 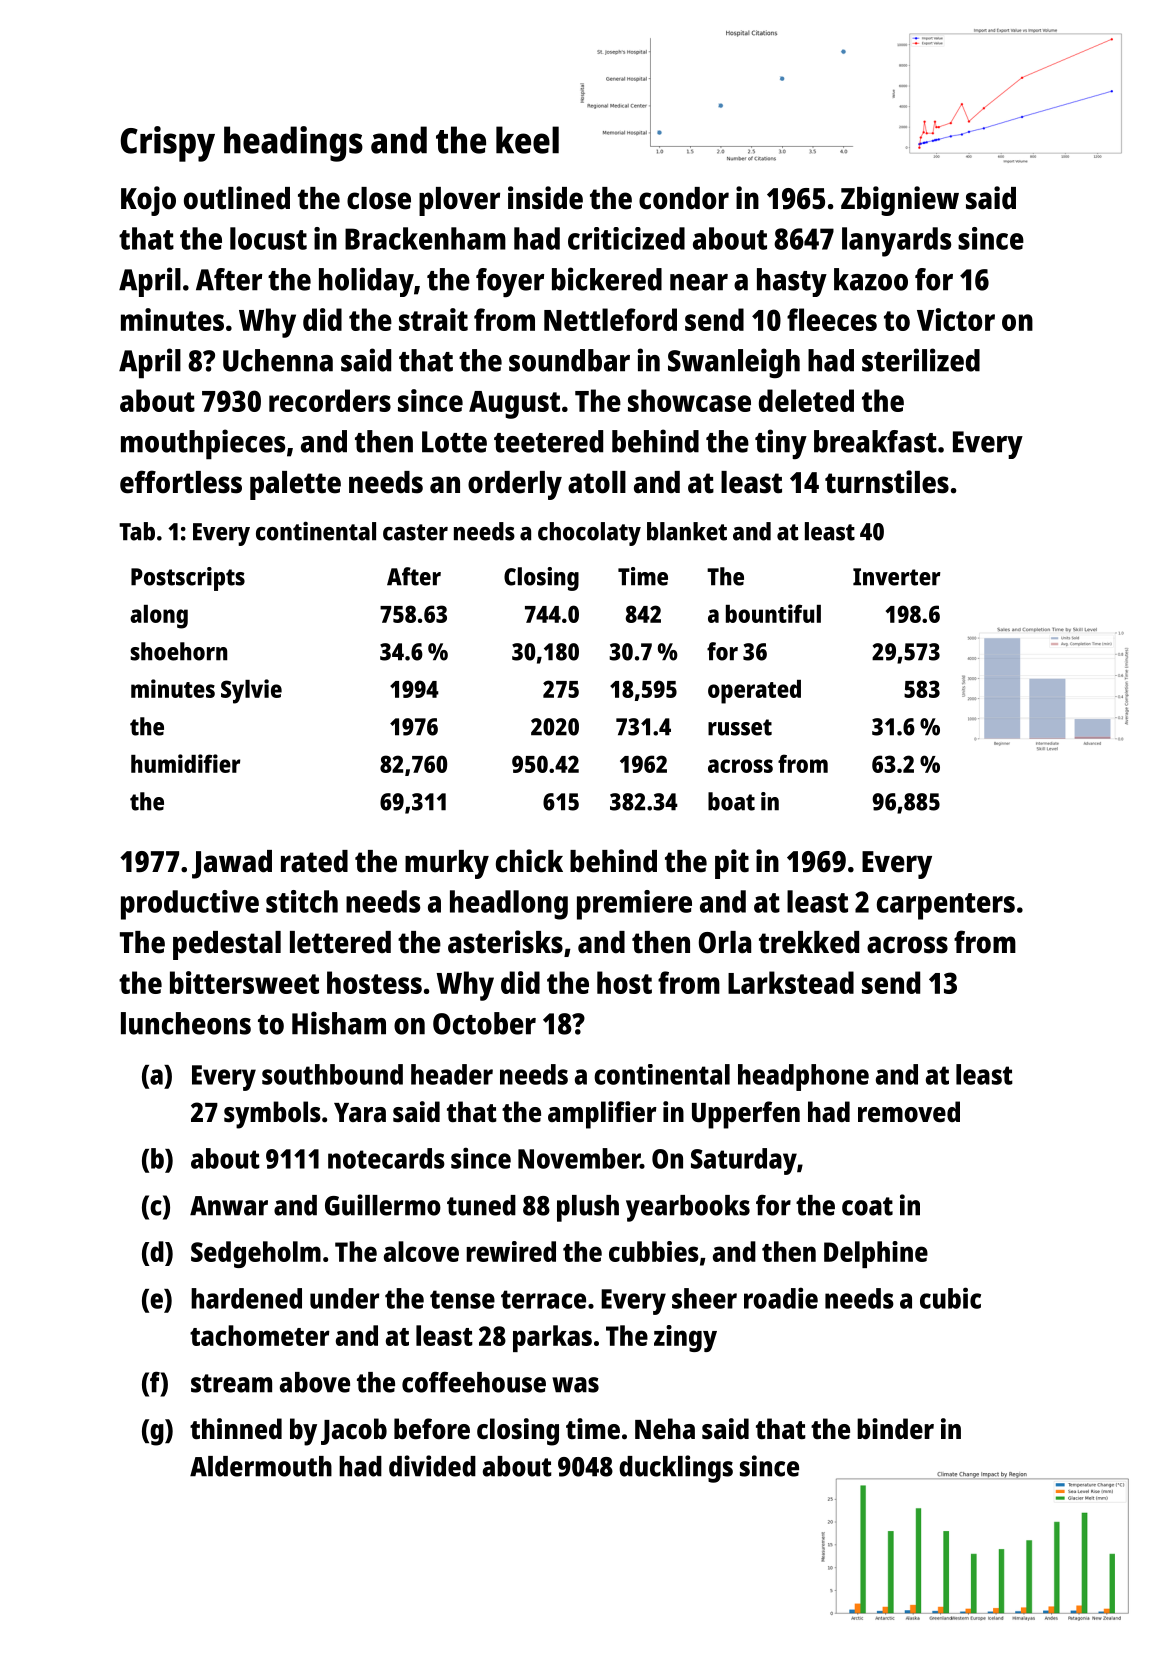 What do you see at coordinates (231, 1383) in the image?
I see `stream` at bounding box center [231, 1383].
